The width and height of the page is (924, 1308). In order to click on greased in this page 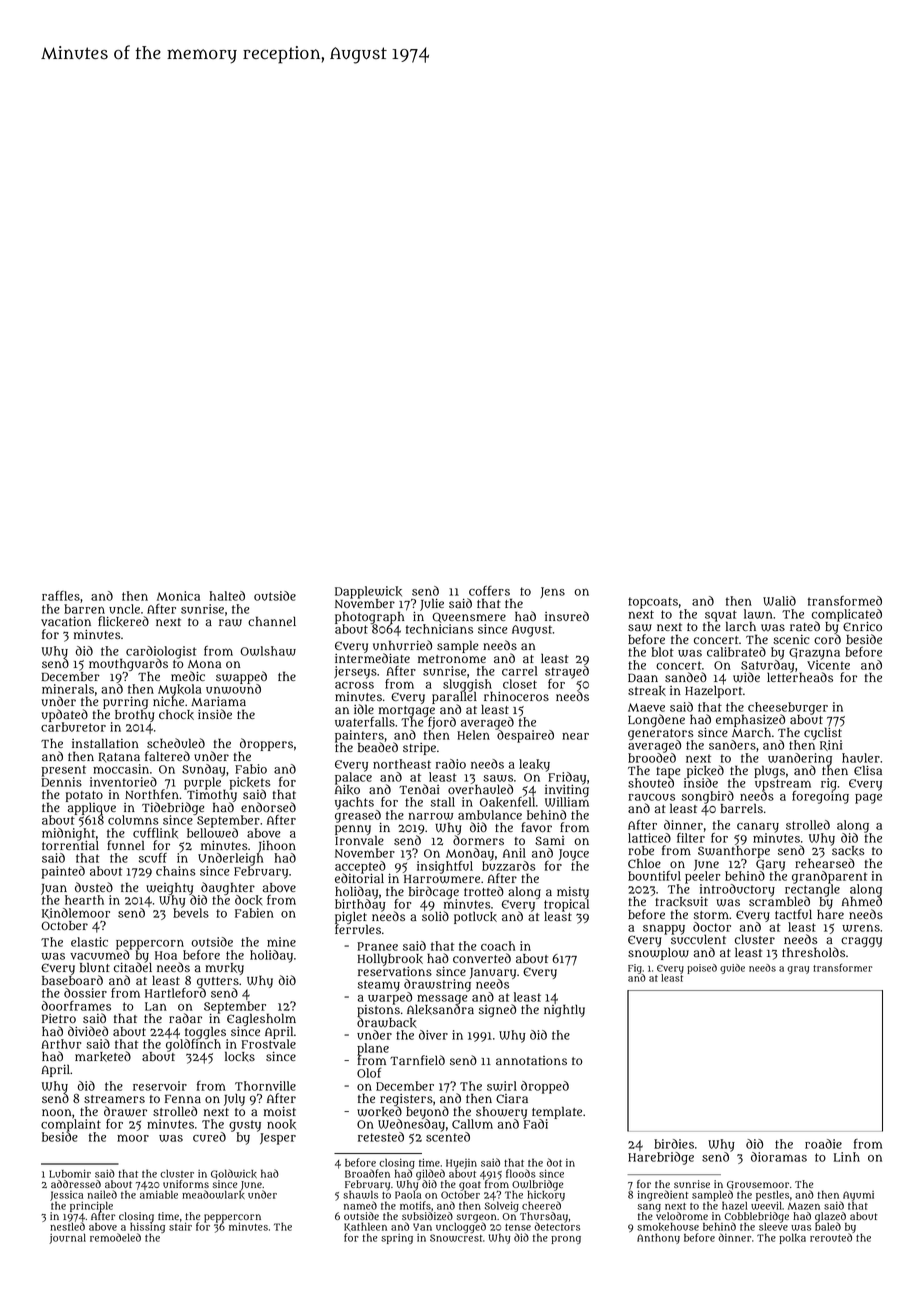, I will do `click(358, 816)`.
